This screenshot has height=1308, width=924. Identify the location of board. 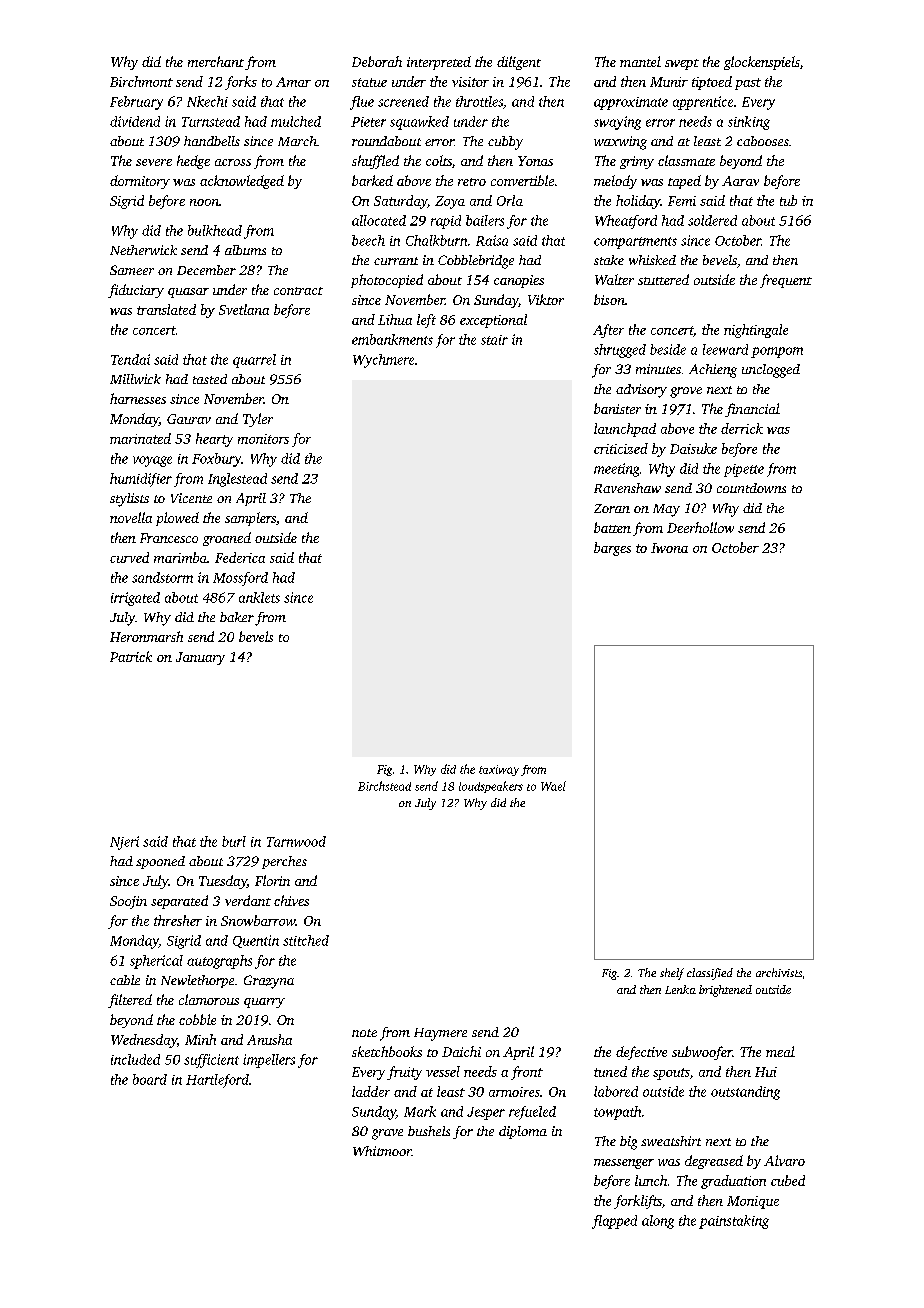
(150, 1079).
